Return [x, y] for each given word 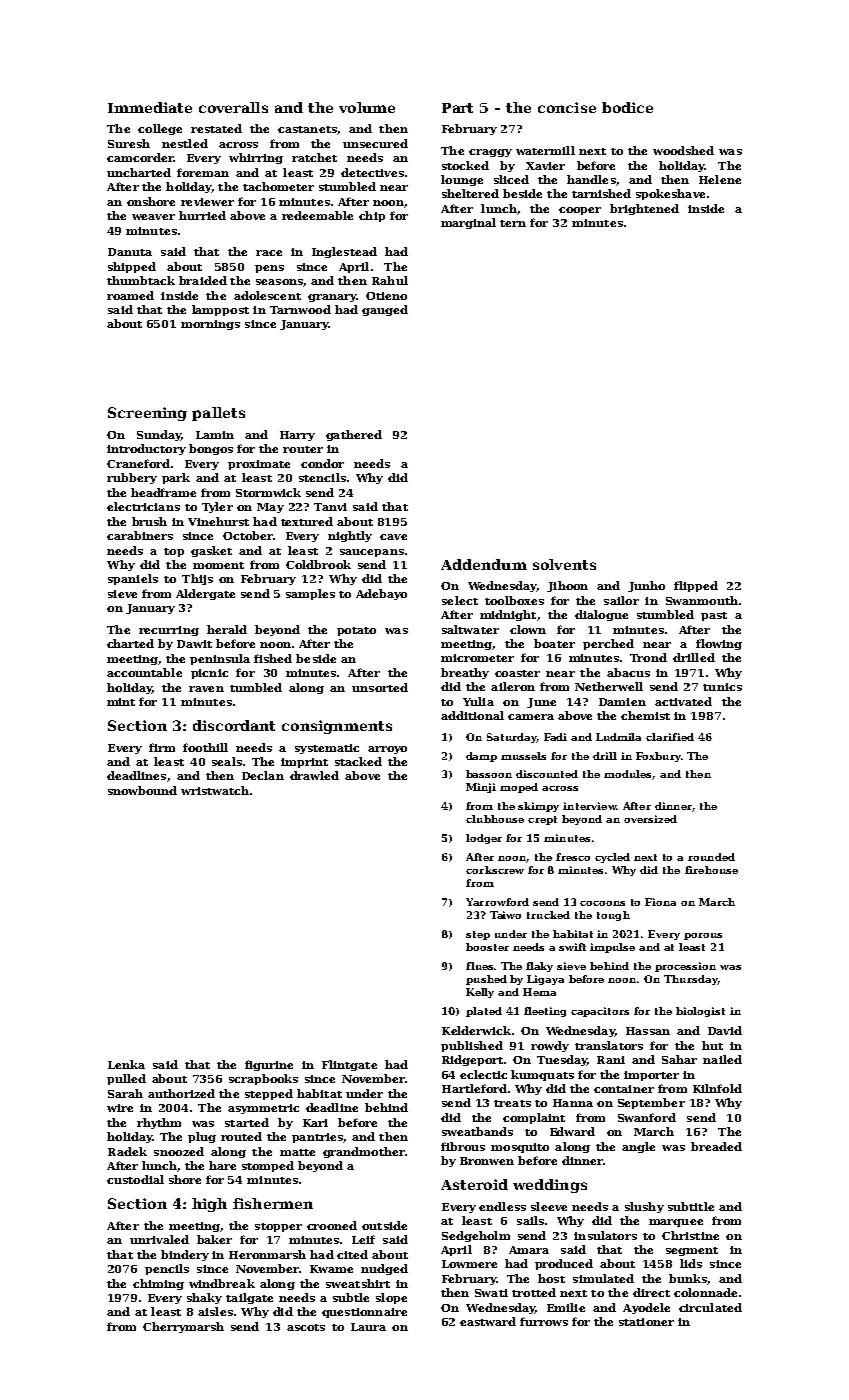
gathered [354, 435]
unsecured [375, 143]
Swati [491, 1293]
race [269, 253]
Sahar [679, 1059]
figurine [269, 1065]
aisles [215, 1311]
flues [479, 966]
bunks [688, 1278]
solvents [564, 564]
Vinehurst [218, 521]
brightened [644, 209]
